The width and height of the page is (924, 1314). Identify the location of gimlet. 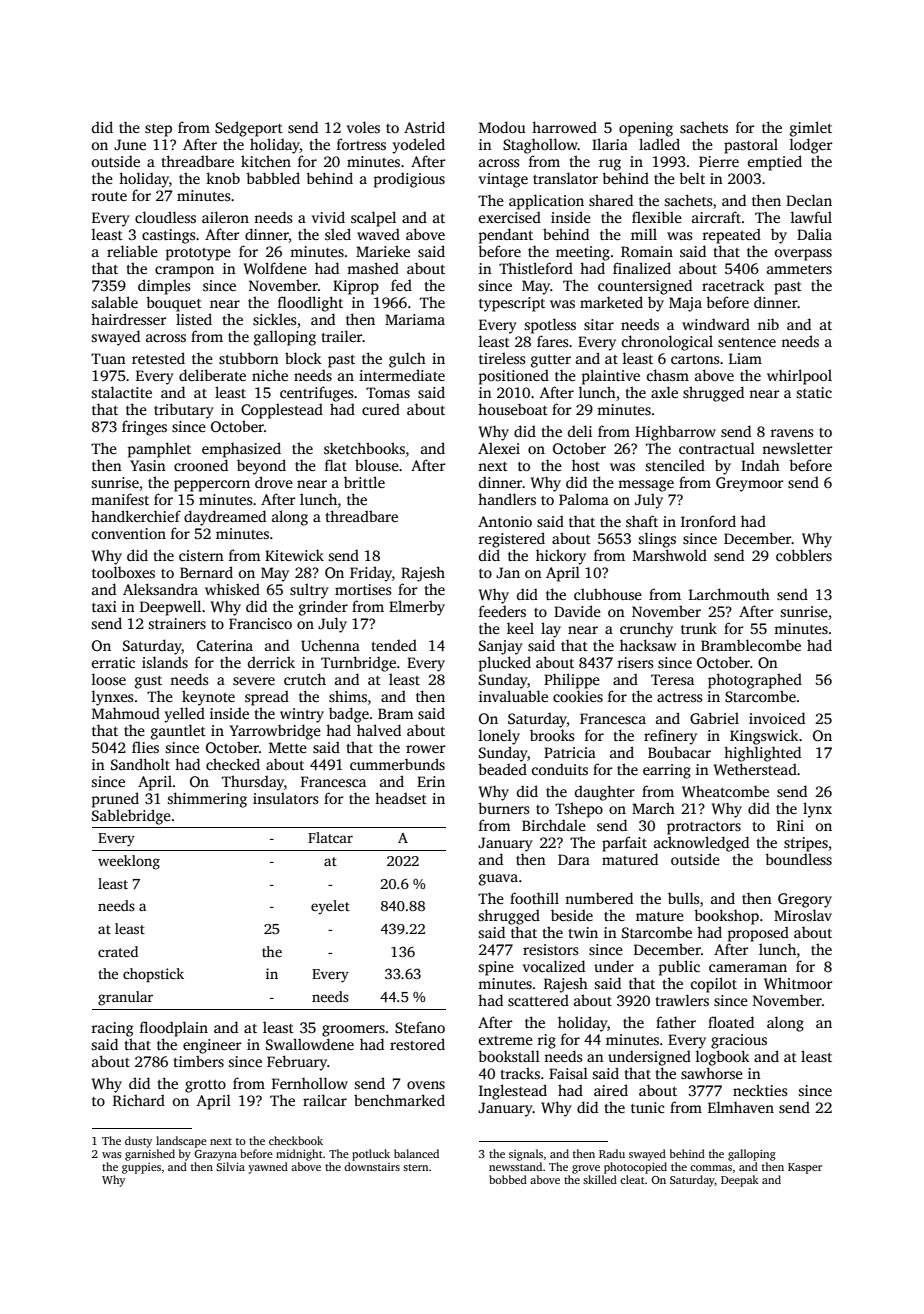
(811, 129).
